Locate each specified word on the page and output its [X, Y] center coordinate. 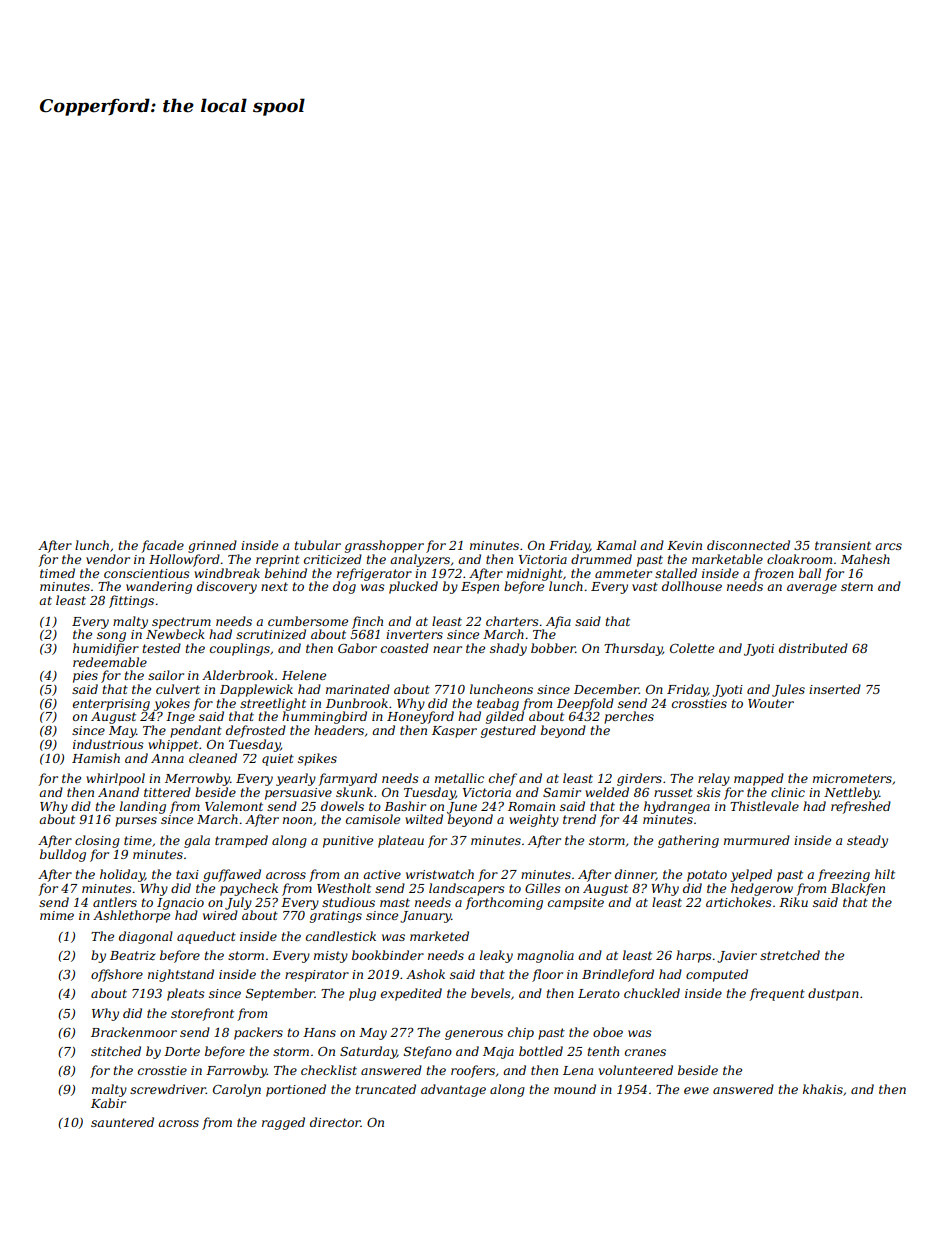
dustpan [833, 994]
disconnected [748, 545]
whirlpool [115, 779]
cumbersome [308, 621]
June [462, 808]
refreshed [861, 807]
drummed [601, 559]
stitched [116, 1051]
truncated [386, 1089]
